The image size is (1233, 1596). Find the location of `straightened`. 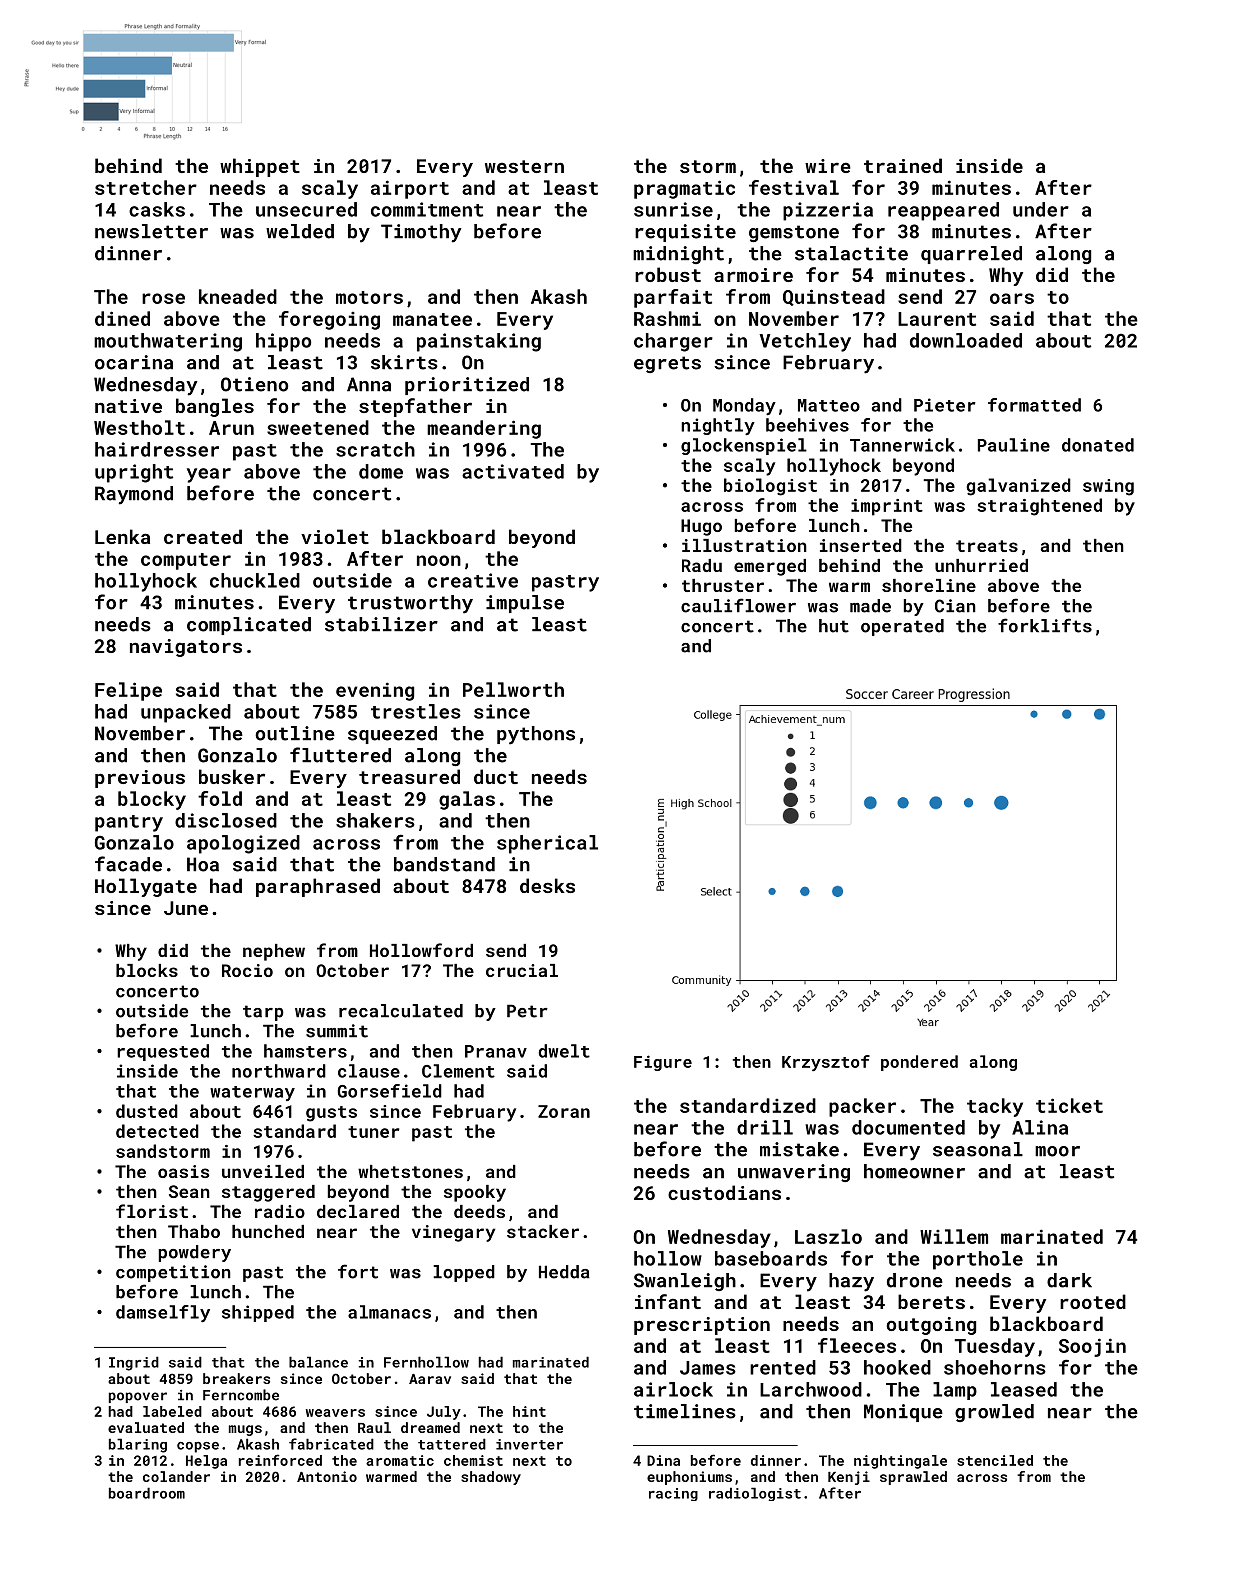

straightened is located at coordinates (1039, 507).
